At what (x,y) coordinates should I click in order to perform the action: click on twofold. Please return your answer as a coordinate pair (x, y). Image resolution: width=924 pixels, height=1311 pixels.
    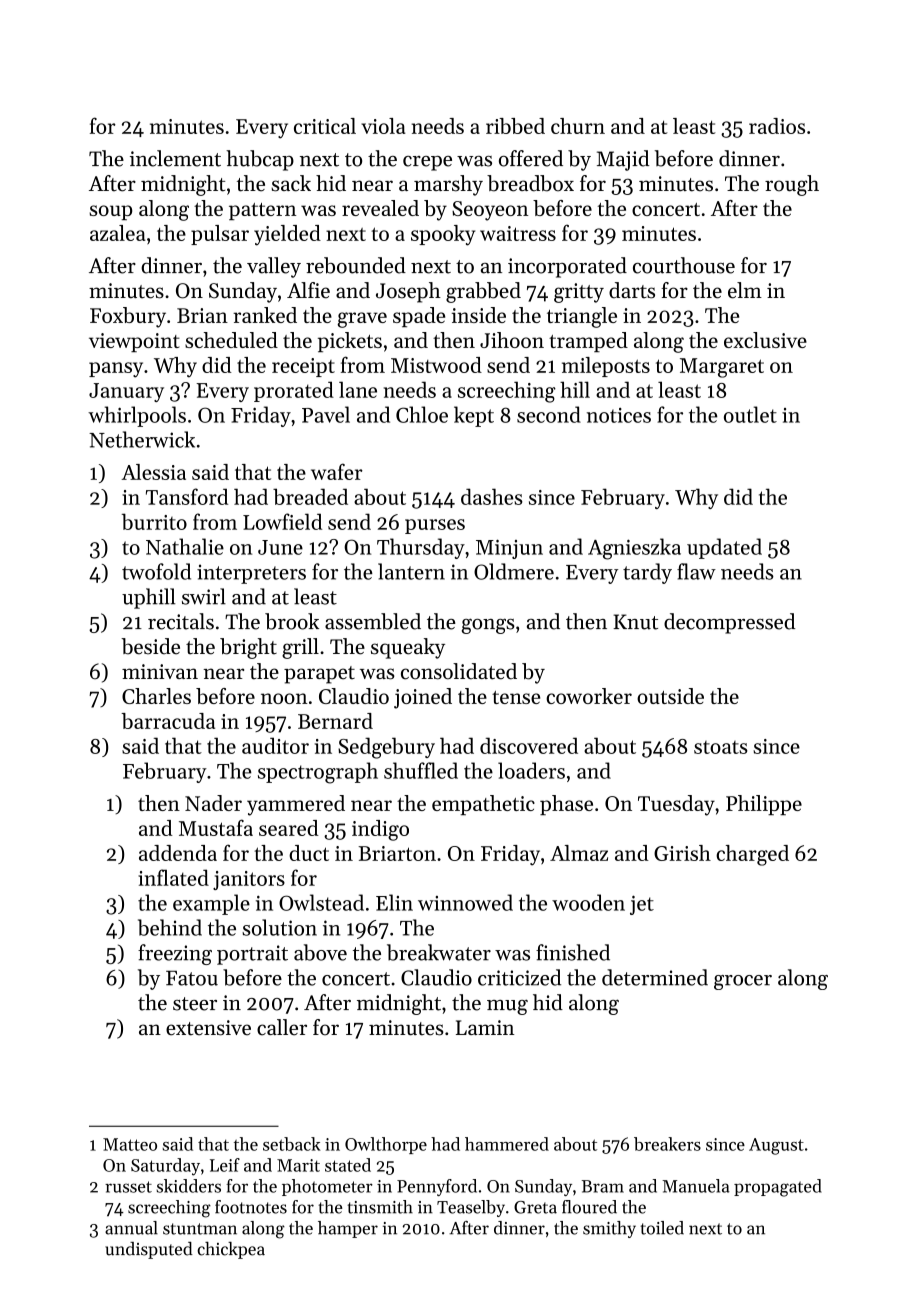
    Looking at the image, I should click on (156, 571).
